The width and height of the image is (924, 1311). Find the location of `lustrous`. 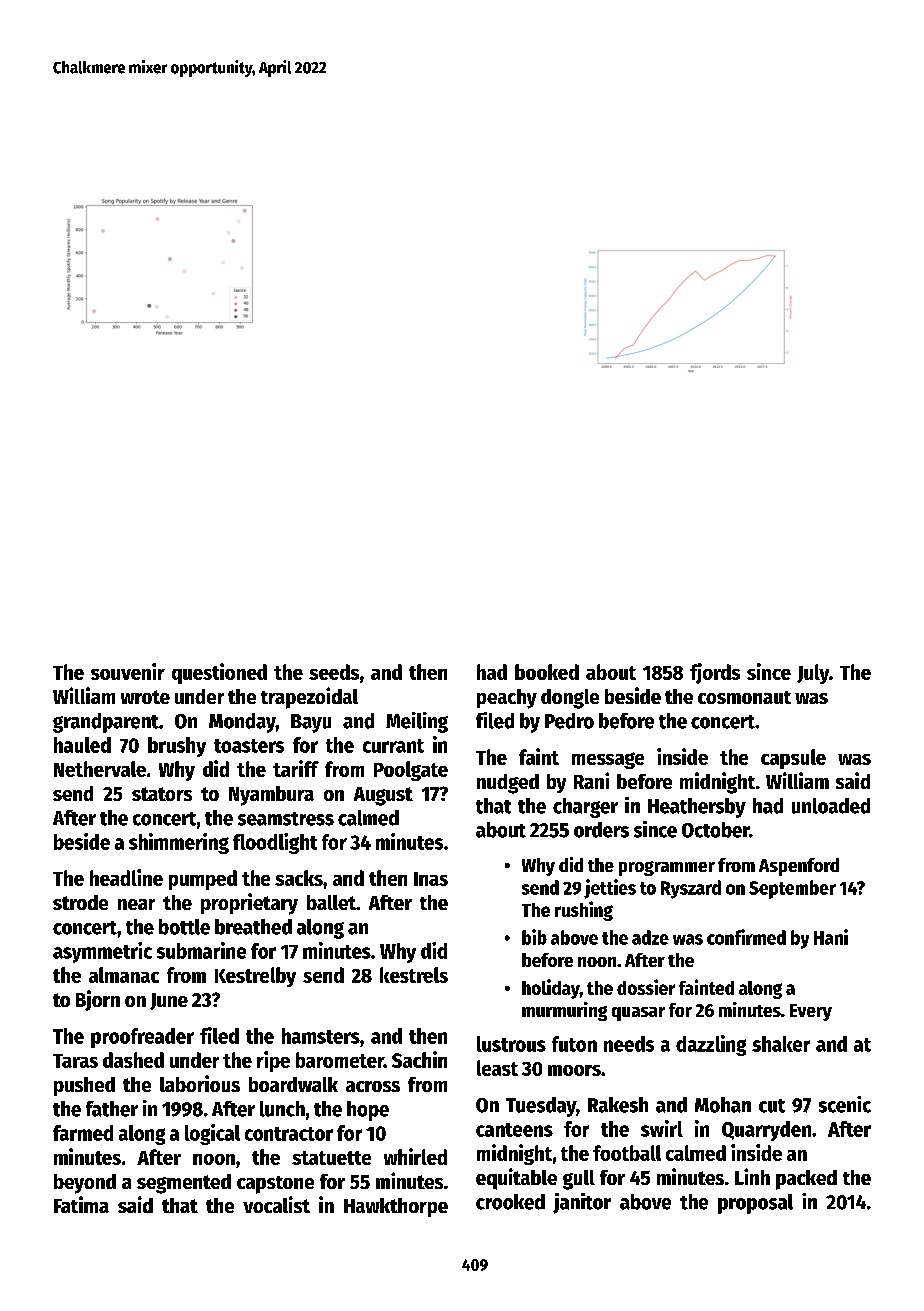

lustrous is located at coordinates (511, 1044).
